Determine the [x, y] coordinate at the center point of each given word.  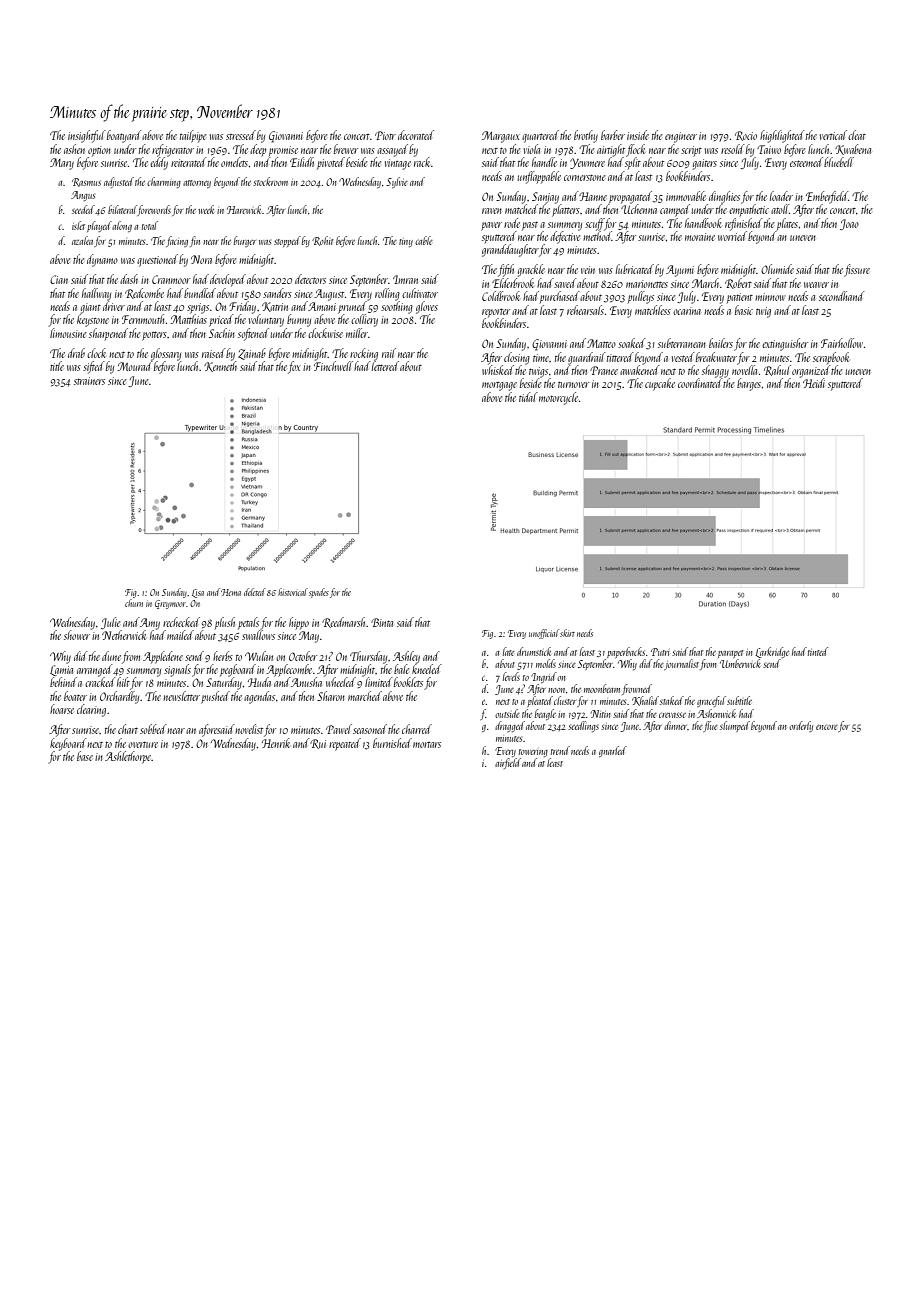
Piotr [385, 135]
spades [319, 593]
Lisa [198, 593]
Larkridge [772, 652]
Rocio [746, 136]
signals [177, 670]
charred [417, 729]
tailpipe [193, 136]
